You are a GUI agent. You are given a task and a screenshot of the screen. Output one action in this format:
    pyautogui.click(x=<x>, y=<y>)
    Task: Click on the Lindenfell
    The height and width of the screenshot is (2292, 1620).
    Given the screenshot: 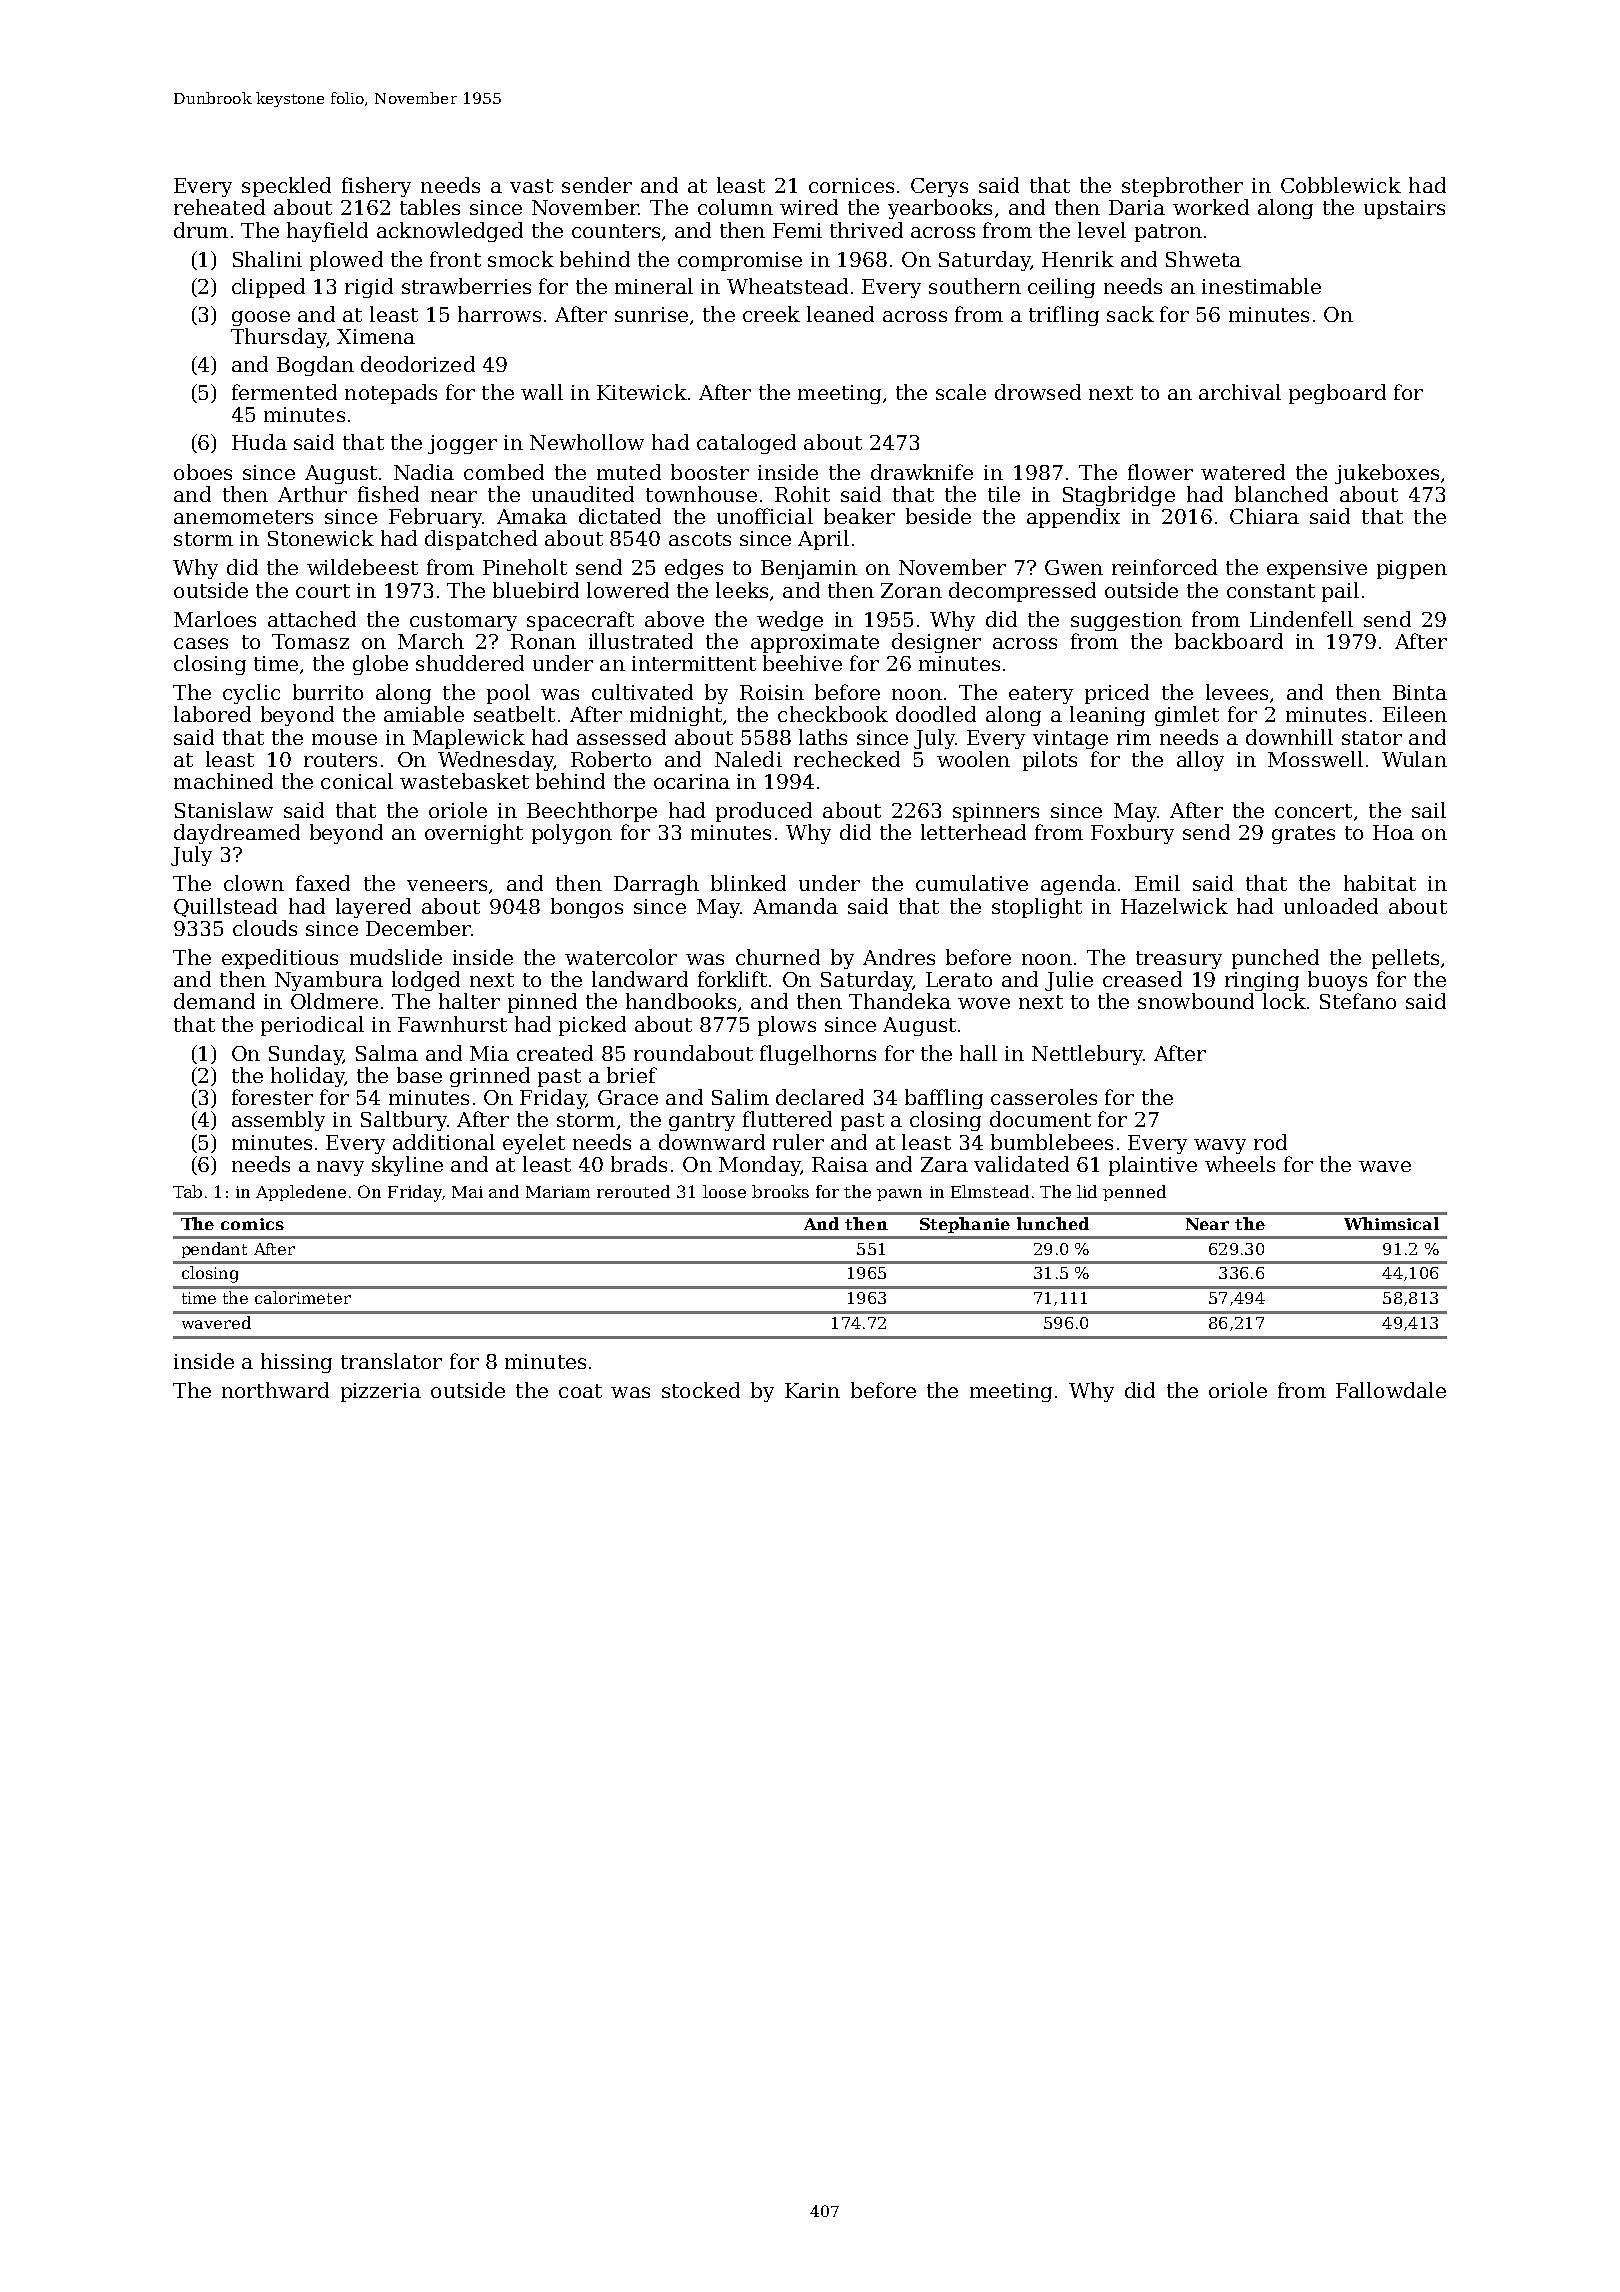 What is the action you would take?
    pyautogui.click(x=1301, y=619)
